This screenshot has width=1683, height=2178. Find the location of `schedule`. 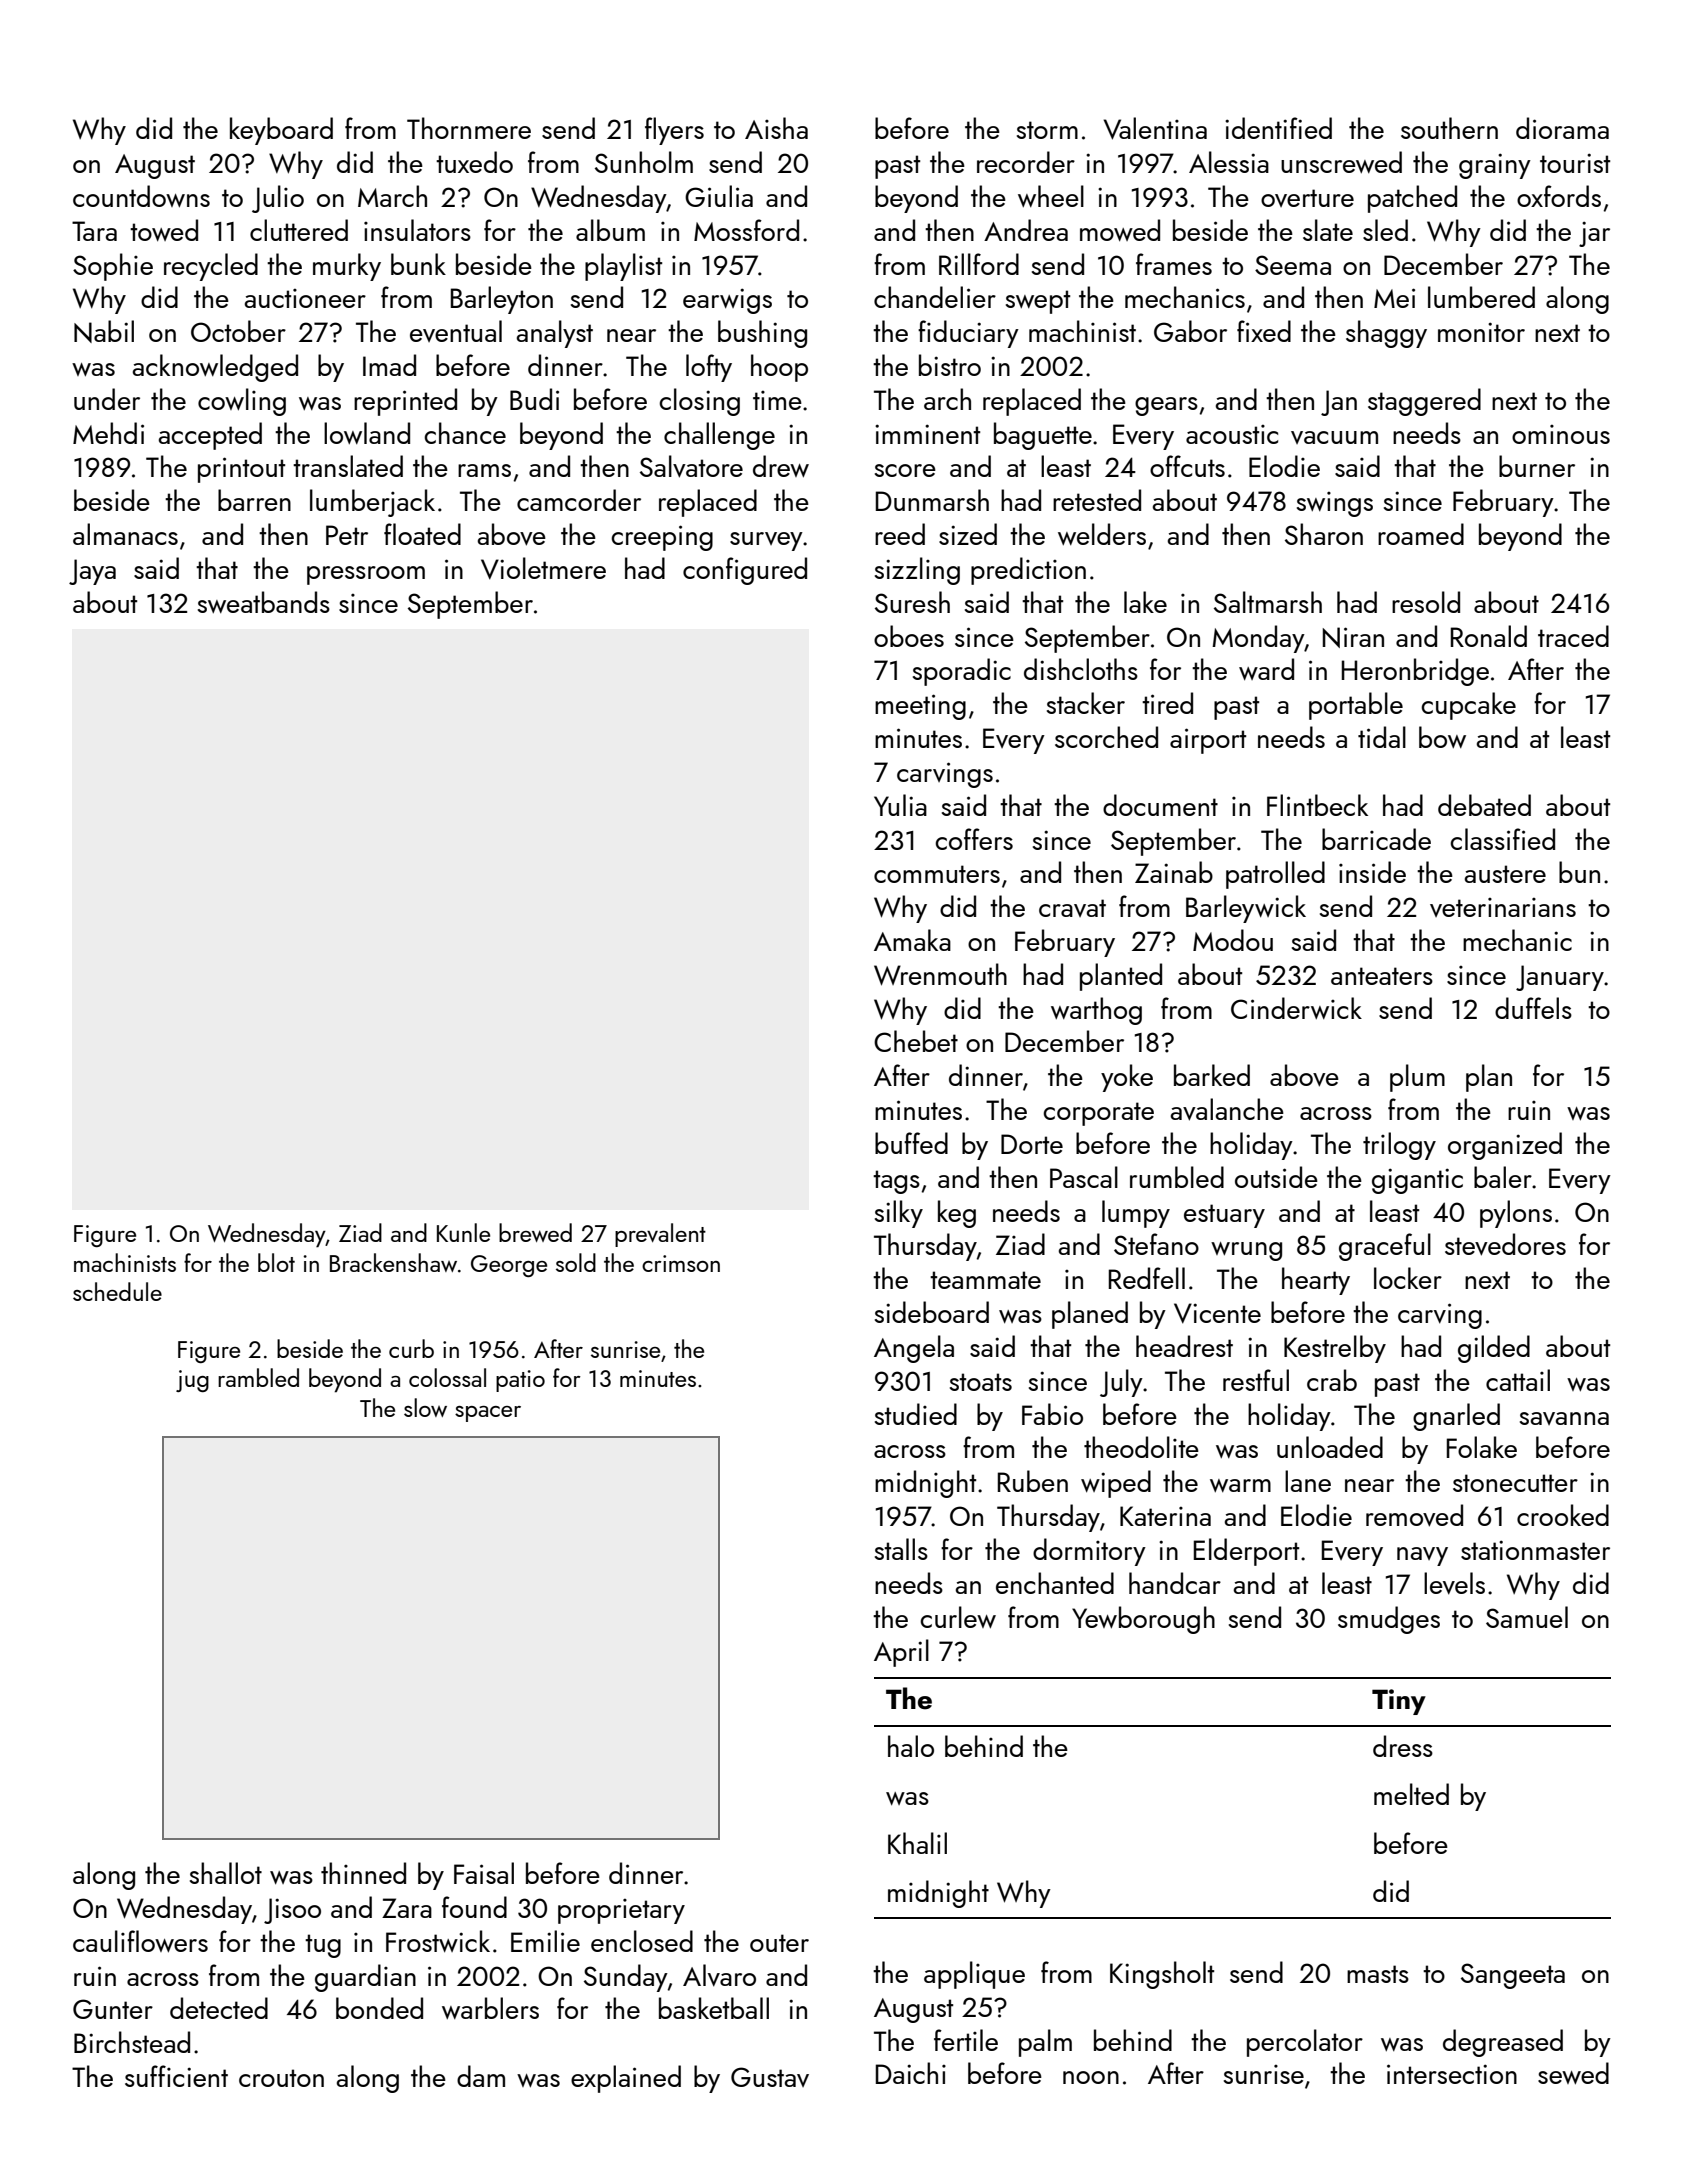

schedule is located at coordinates (117, 1291).
